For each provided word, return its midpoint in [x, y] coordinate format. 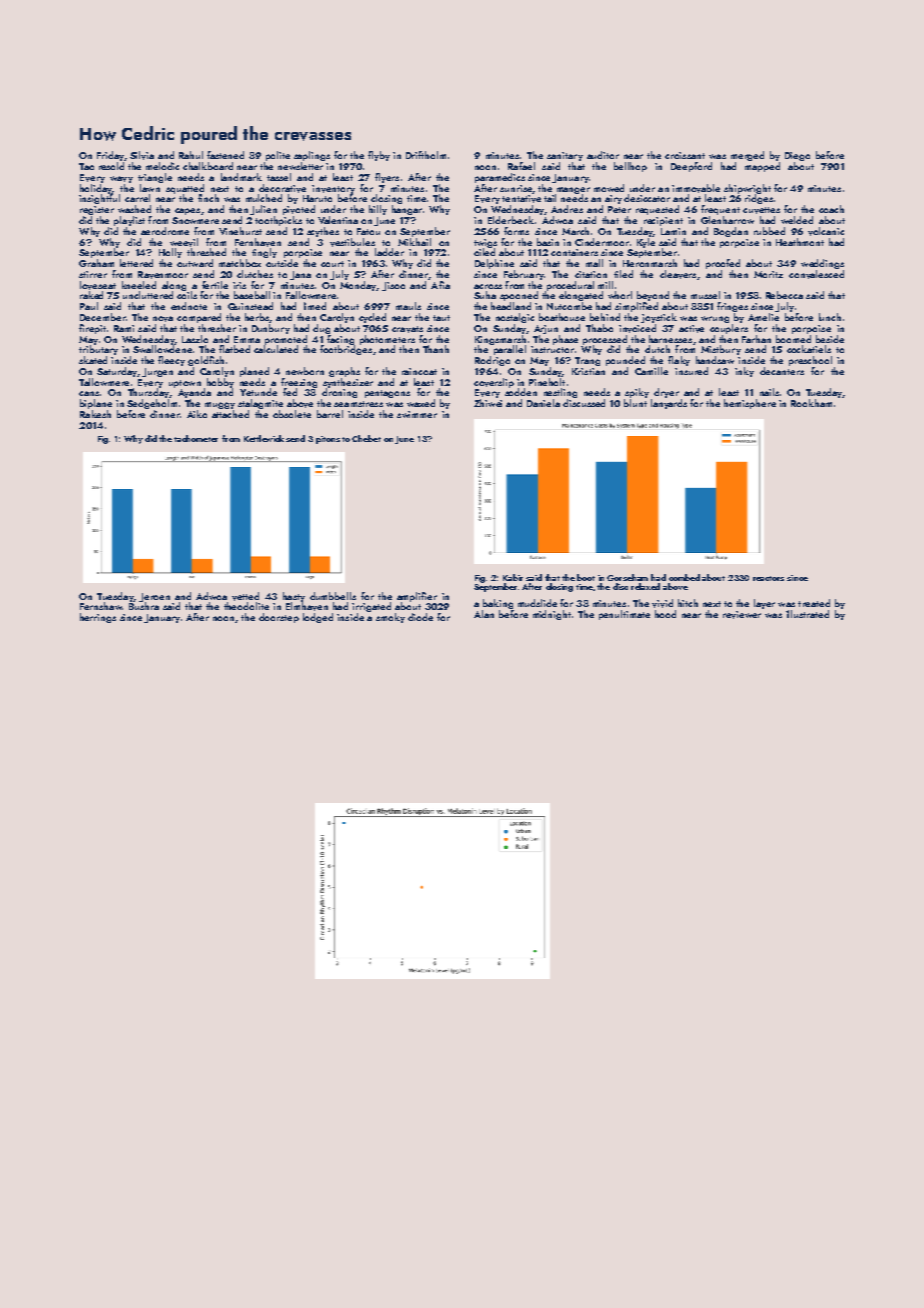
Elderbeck [511, 220]
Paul [89, 306]
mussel [705, 295]
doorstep [279, 618]
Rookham [811, 403]
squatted [185, 189]
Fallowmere [311, 295]
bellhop [630, 167]
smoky [390, 618]
